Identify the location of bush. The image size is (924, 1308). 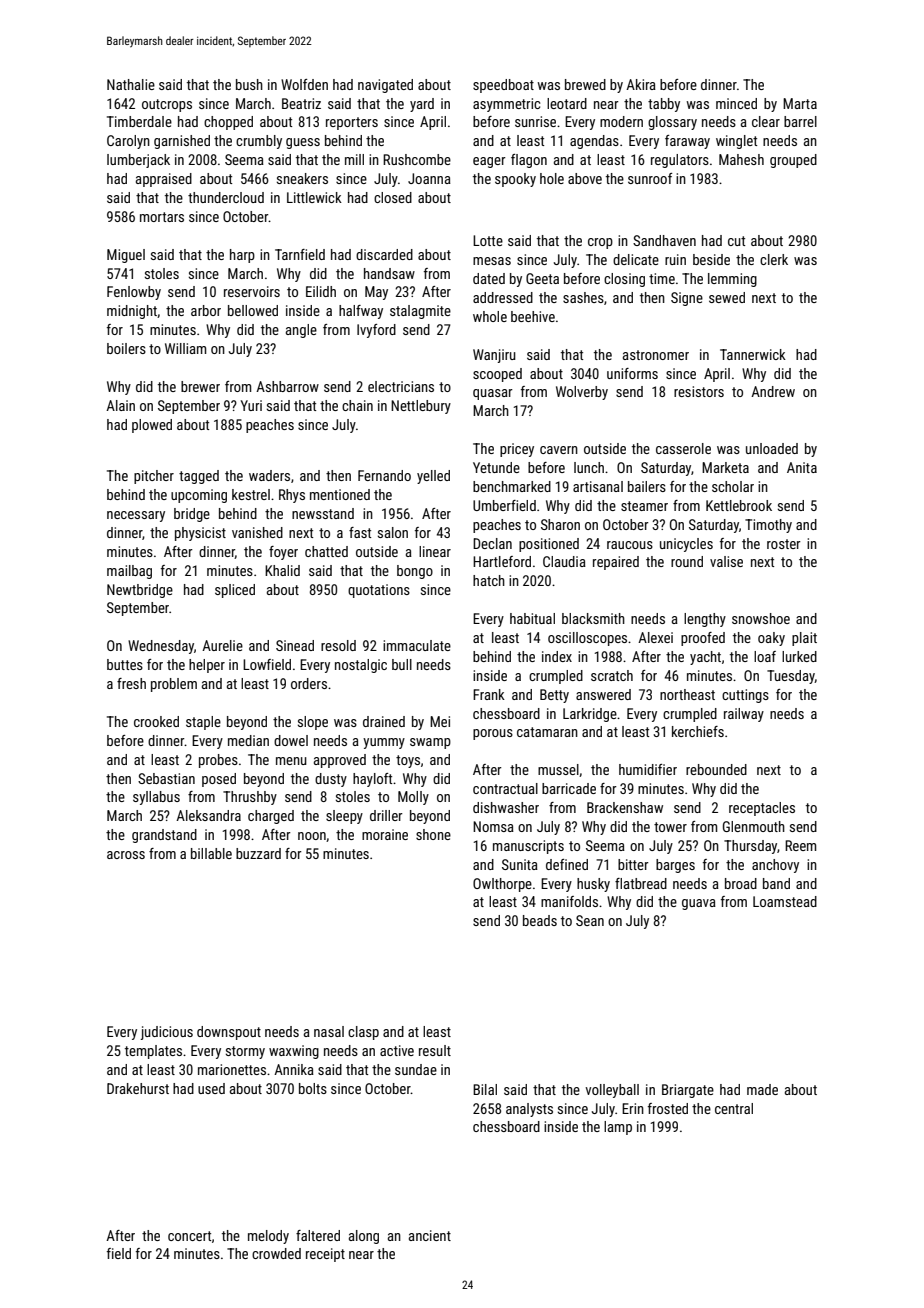
(249, 84).
